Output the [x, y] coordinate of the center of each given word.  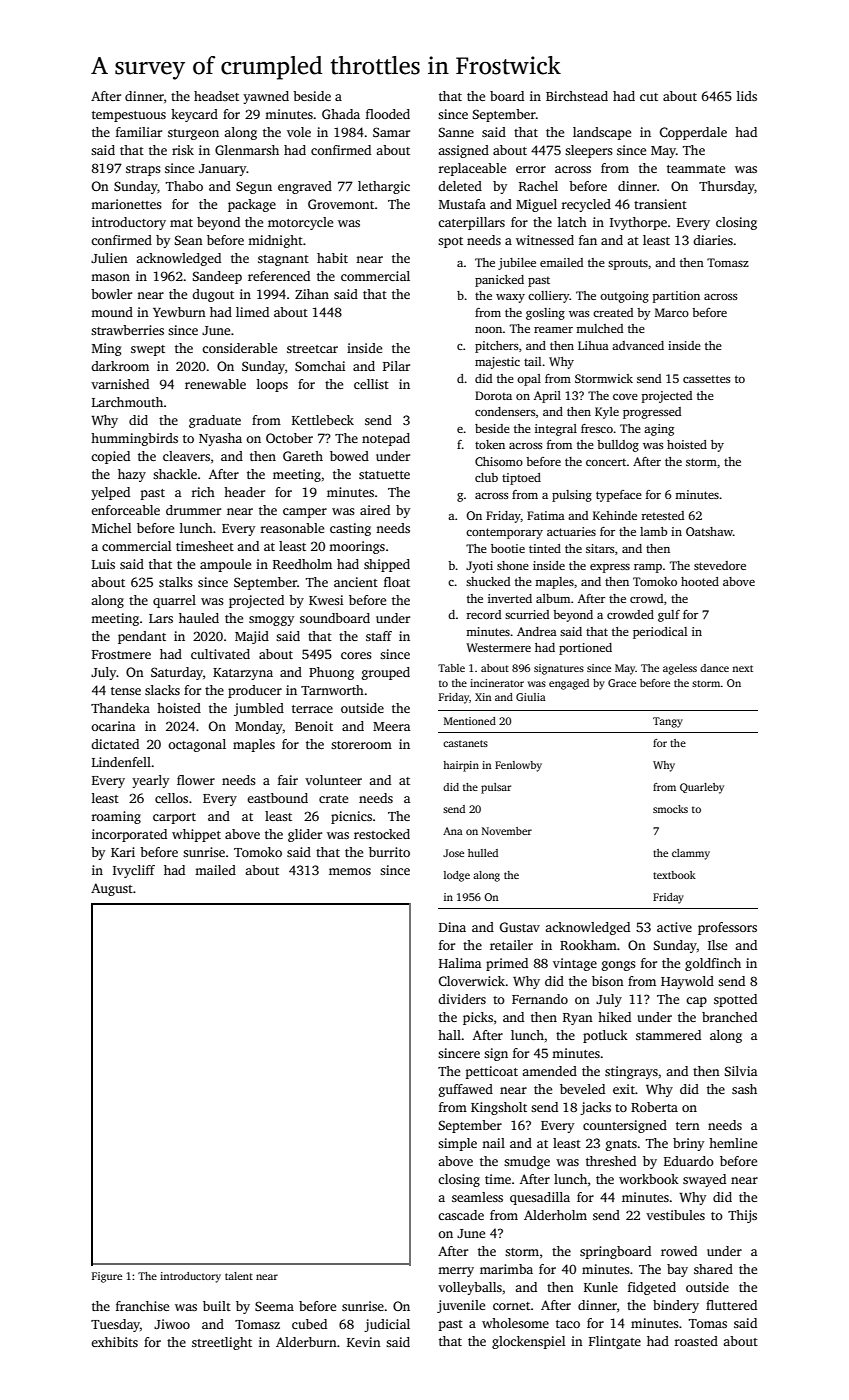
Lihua [593, 345]
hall [449, 1035]
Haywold [687, 982]
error [531, 169]
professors [727, 928]
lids [747, 96]
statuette [384, 475]
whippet [196, 835]
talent [239, 1276]
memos [350, 871]
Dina [452, 927]
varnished [120, 384]
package [252, 205]
